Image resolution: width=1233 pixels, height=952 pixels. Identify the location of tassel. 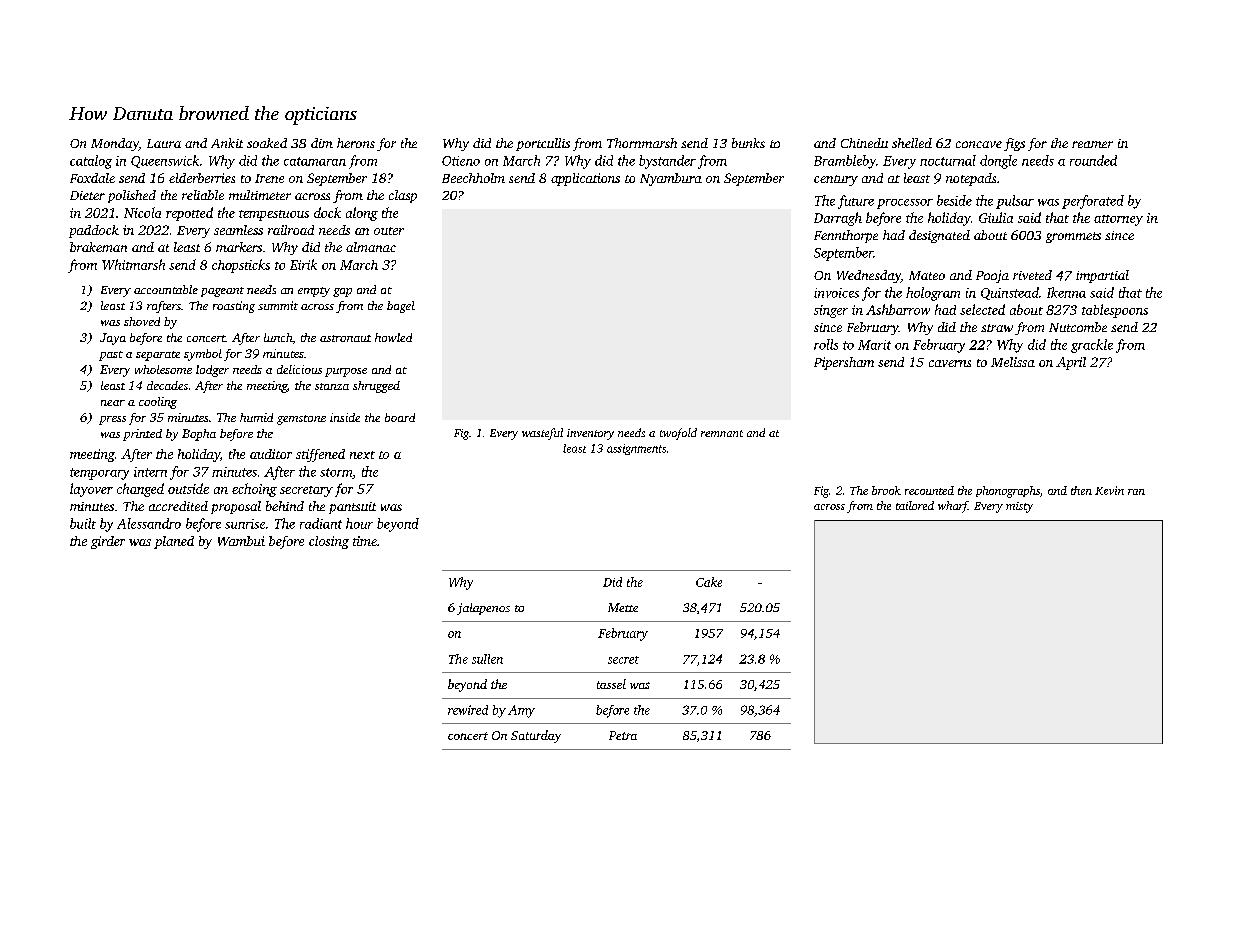
(611, 684).
